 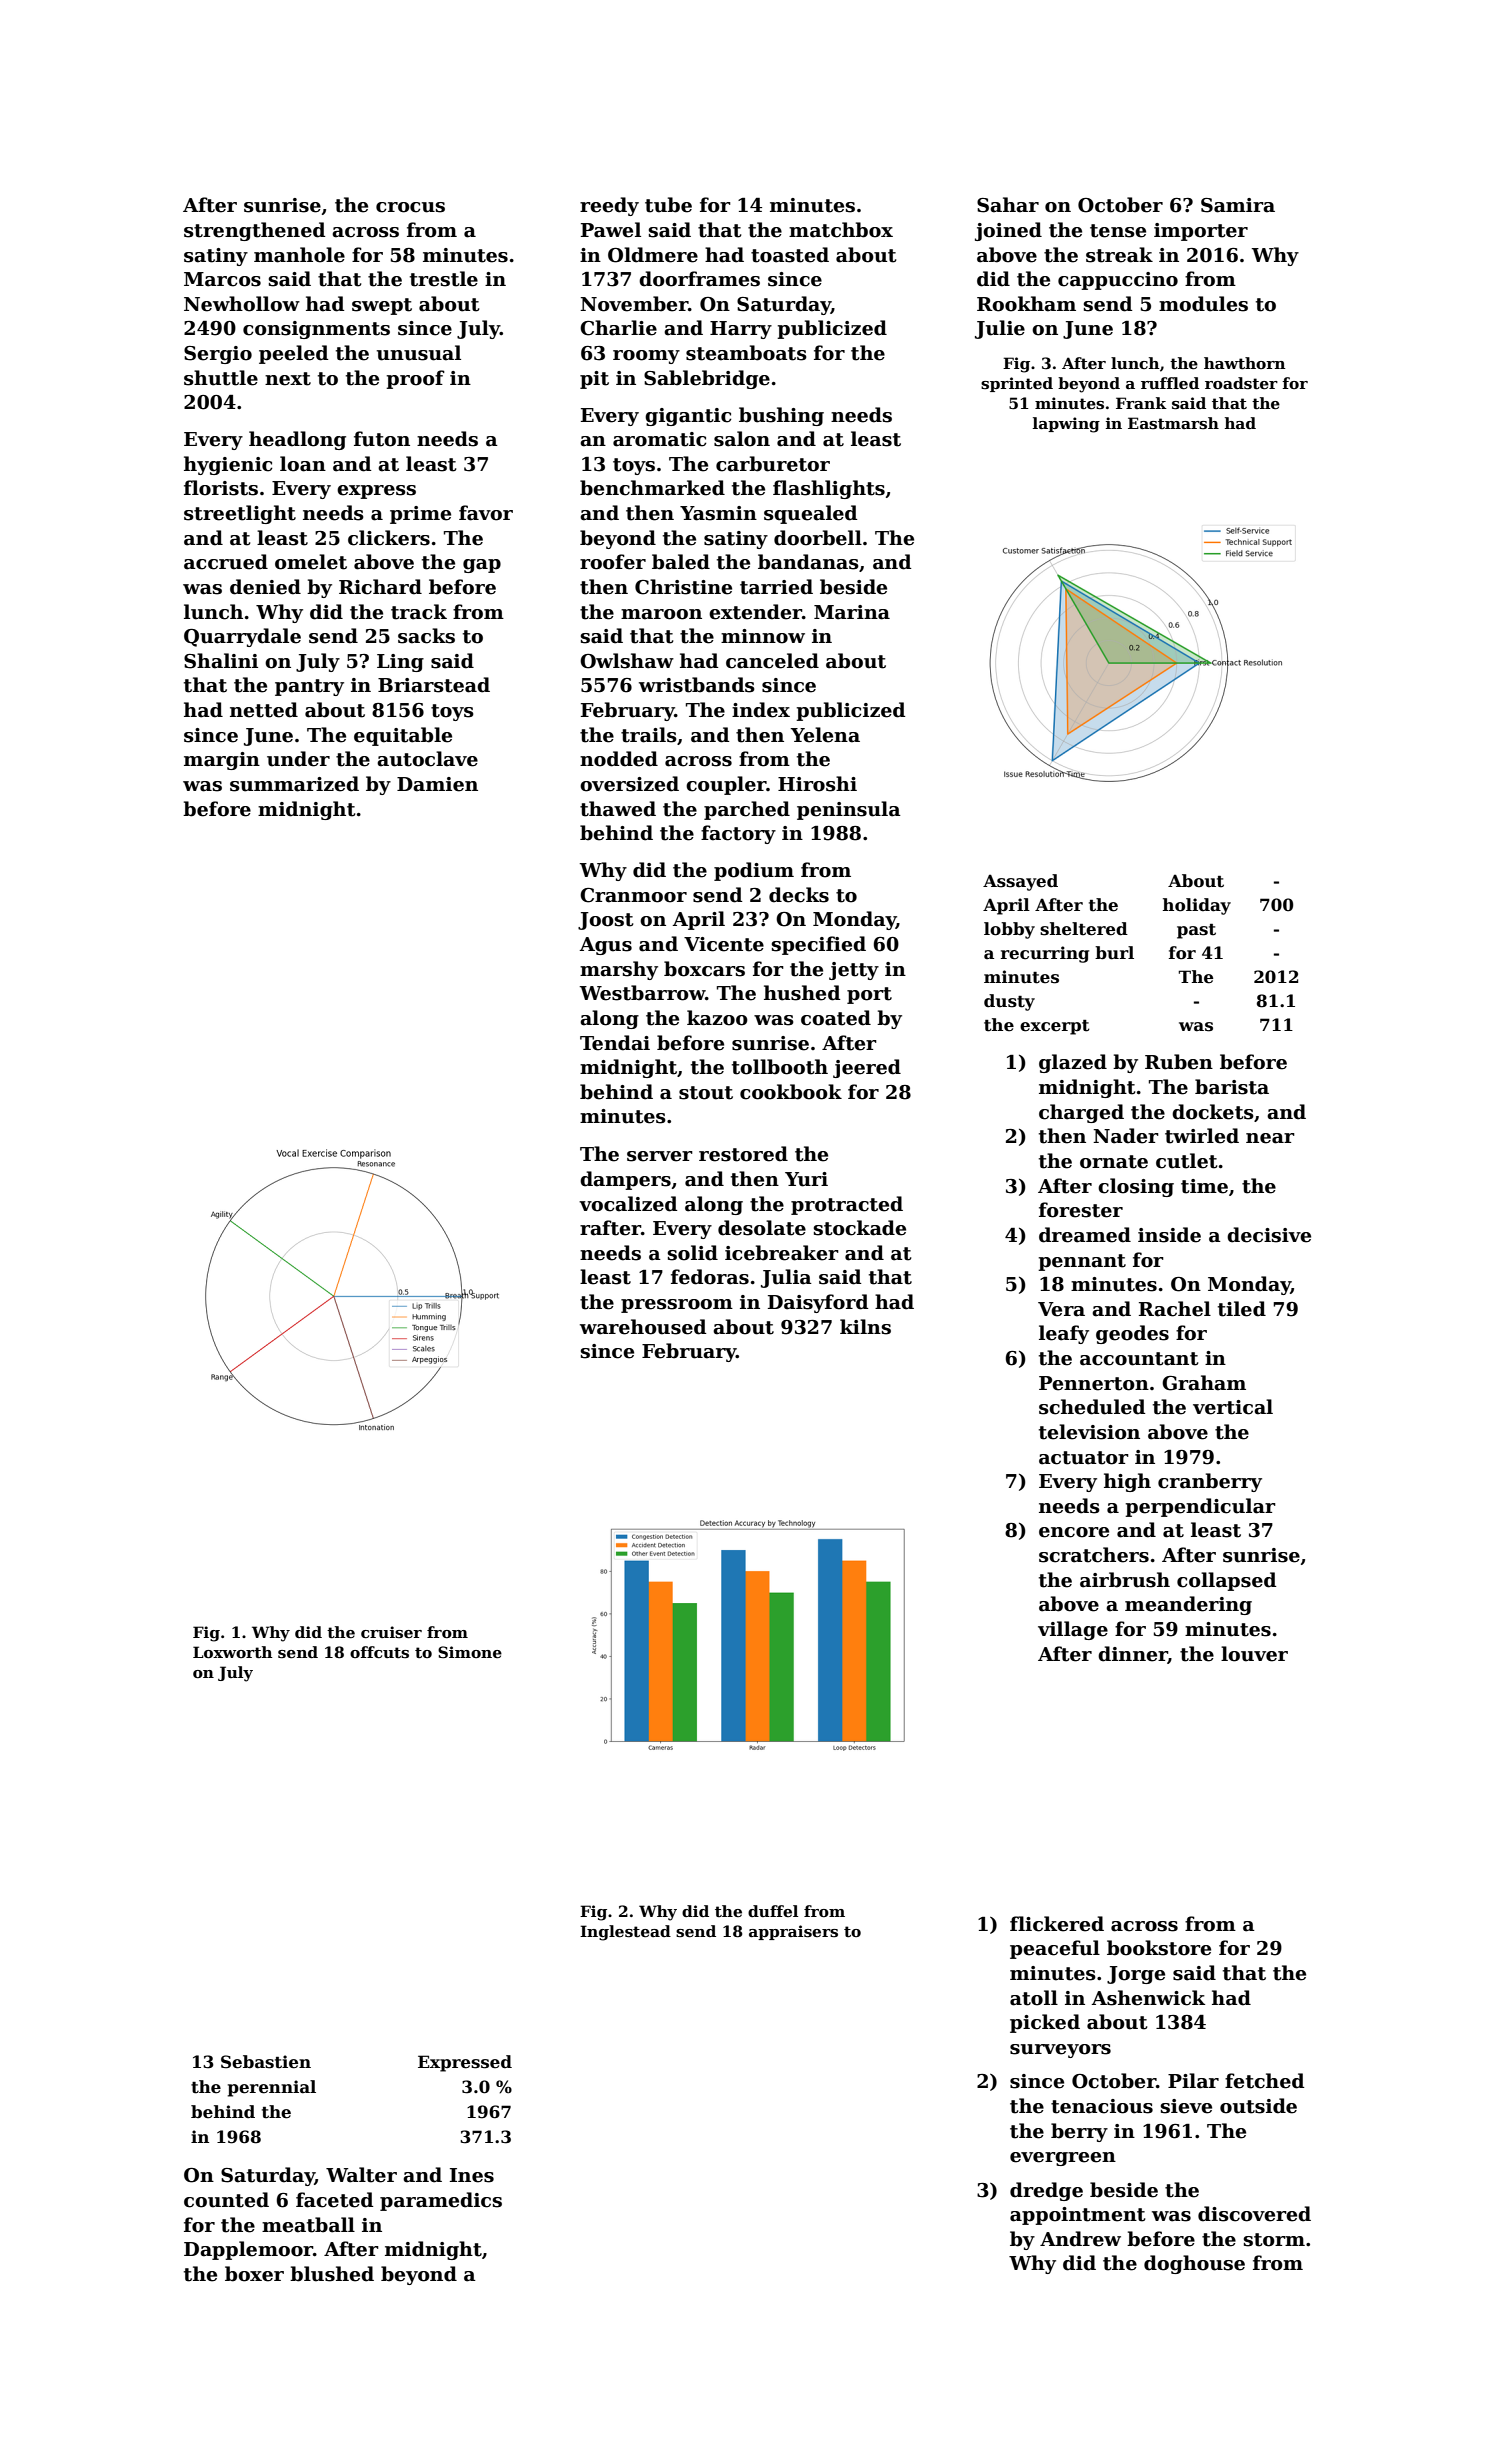 What do you see at coordinates (625, 1180) in the image?
I see `dampers` at bounding box center [625, 1180].
